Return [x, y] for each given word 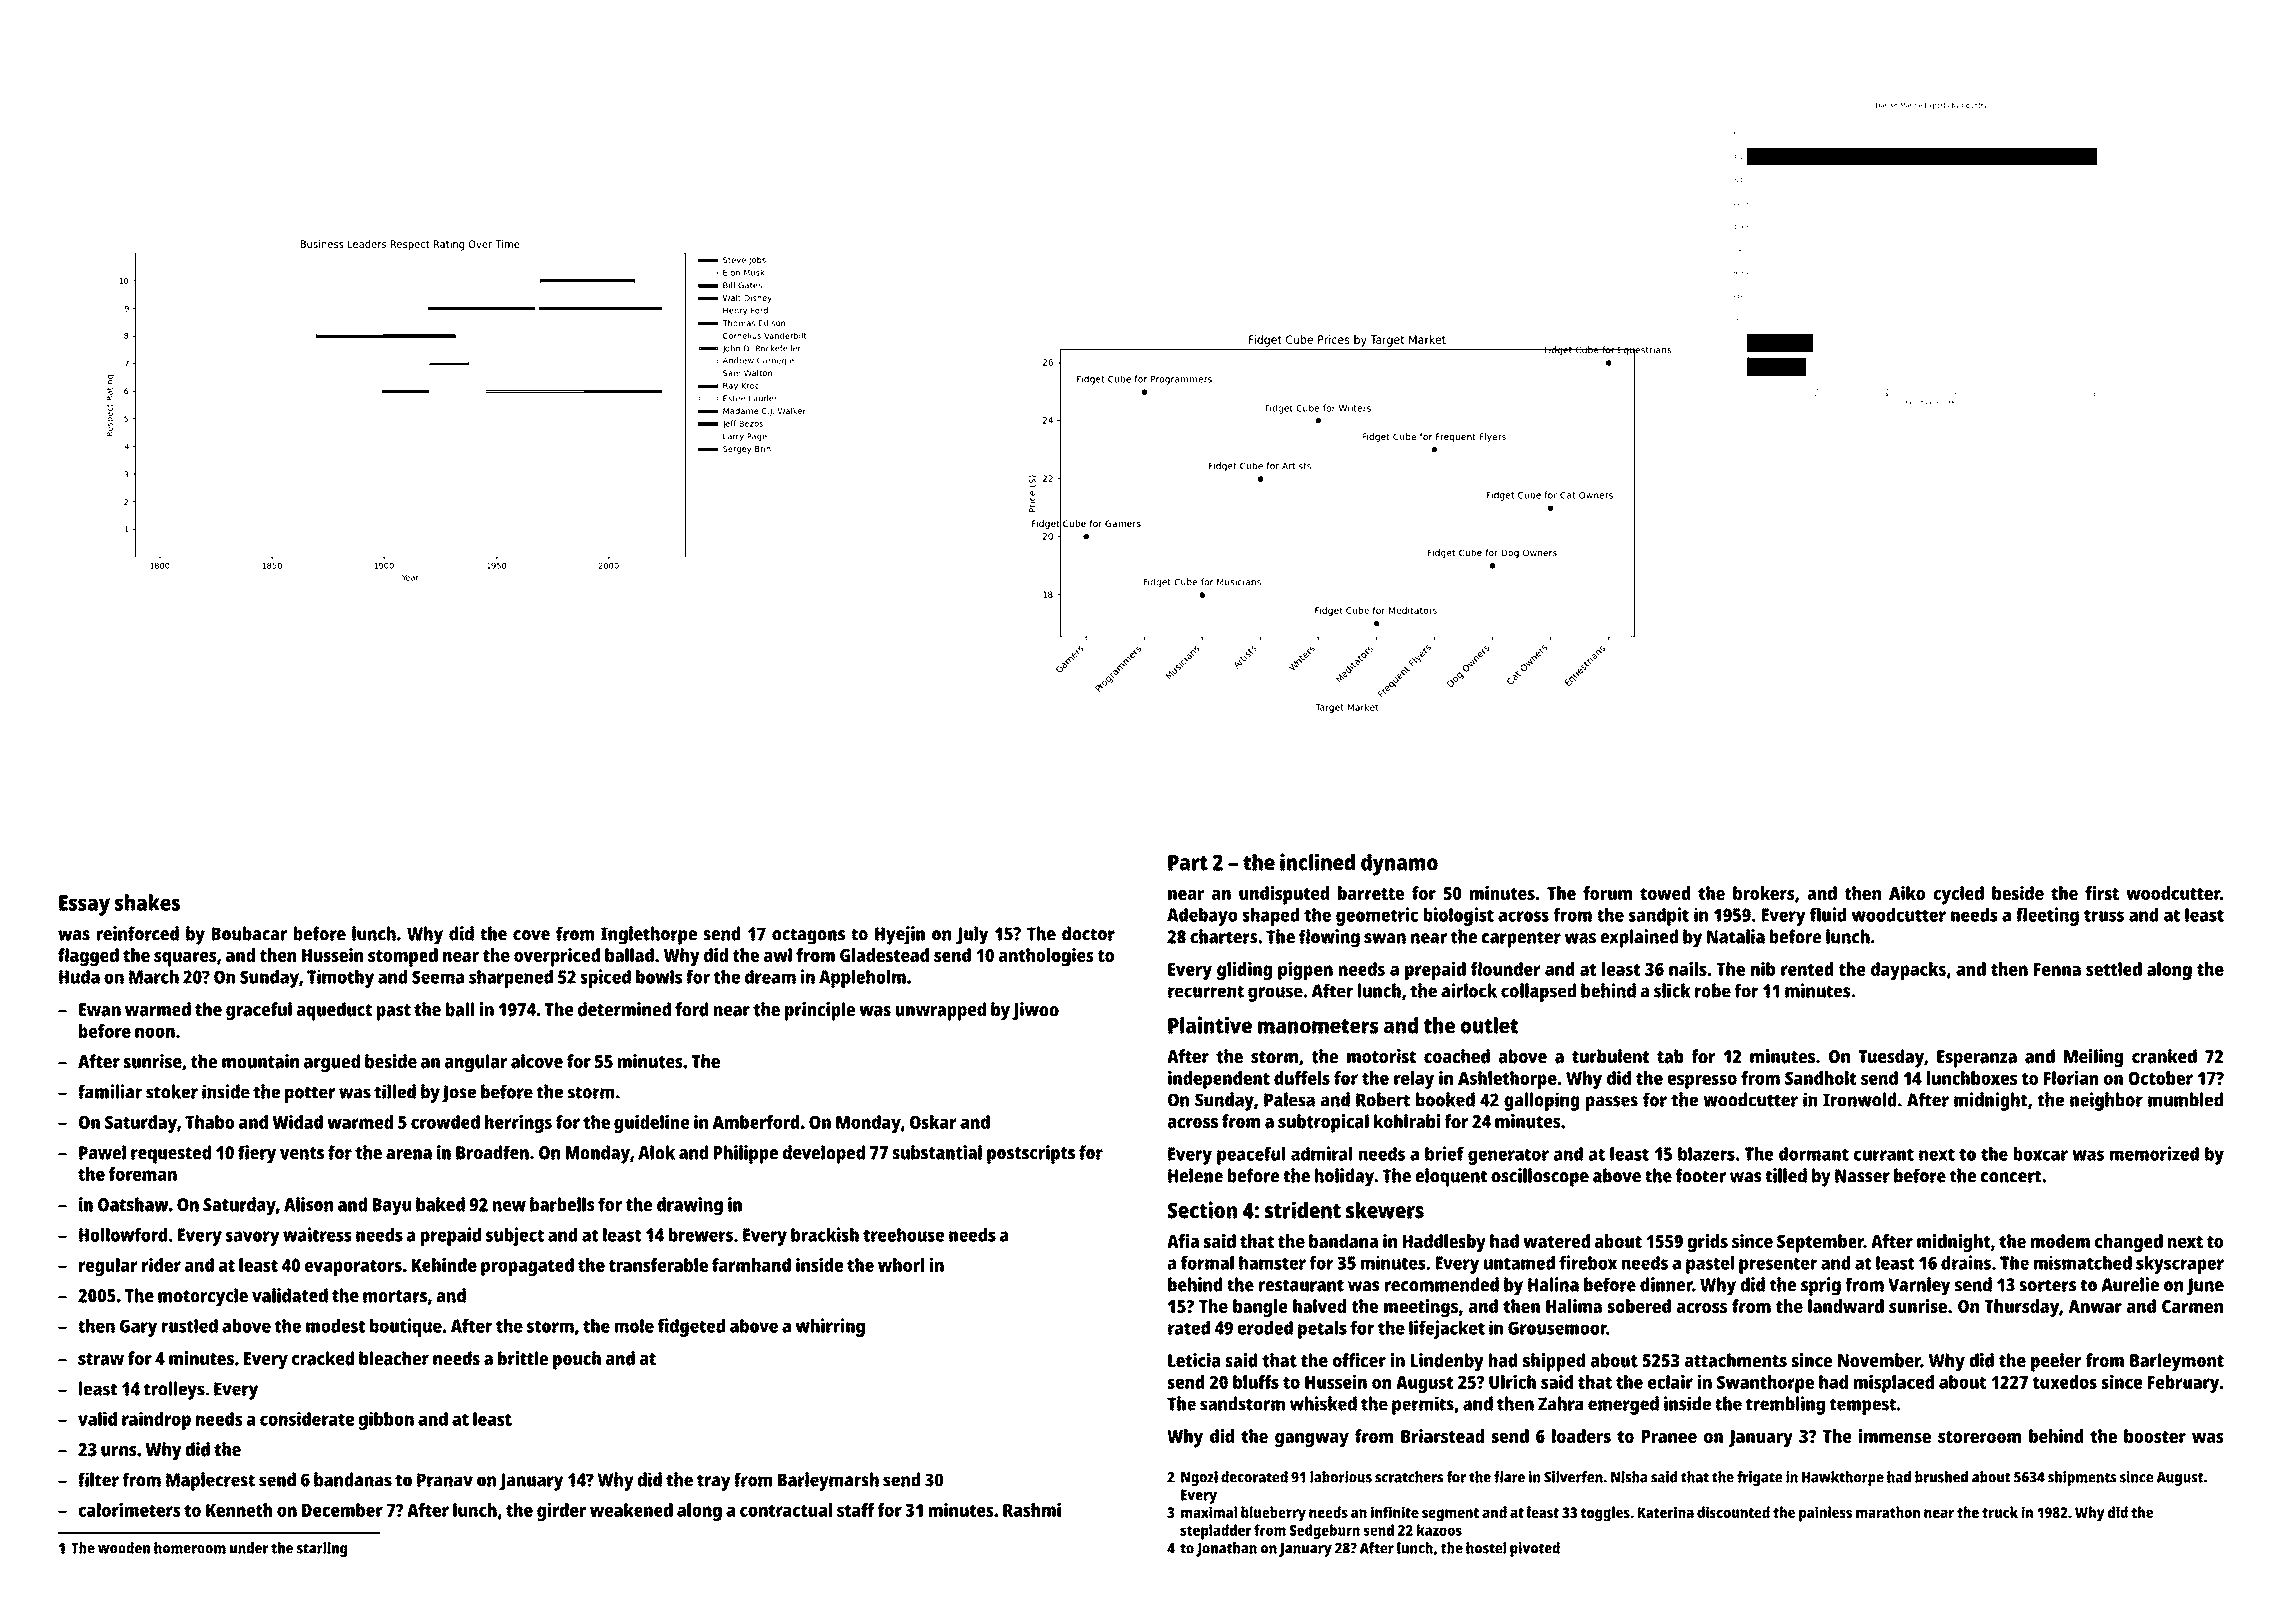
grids [1708, 1243]
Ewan [100, 1010]
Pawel [102, 1152]
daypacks [1908, 971]
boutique [406, 1327]
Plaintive [1210, 1025]
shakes [147, 902]
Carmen [2192, 1306]
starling [322, 1549]
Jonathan [1226, 1549]
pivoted [1535, 1549]
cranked [2164, 1056]
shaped [1271, 917]
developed [824, 1154]
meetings [1421, 1308]
